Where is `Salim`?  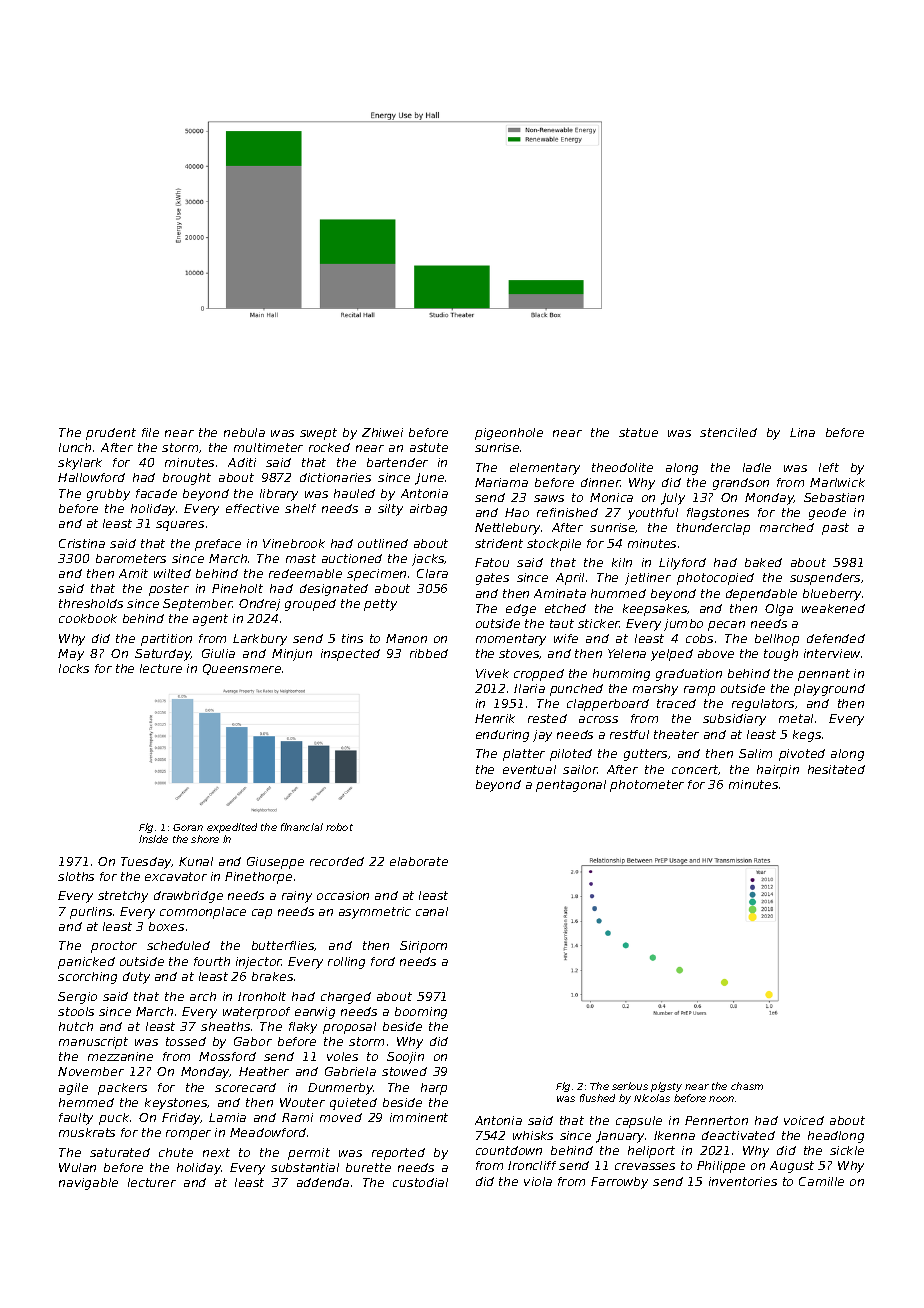
Salim is located at coordinates (755, 753).
